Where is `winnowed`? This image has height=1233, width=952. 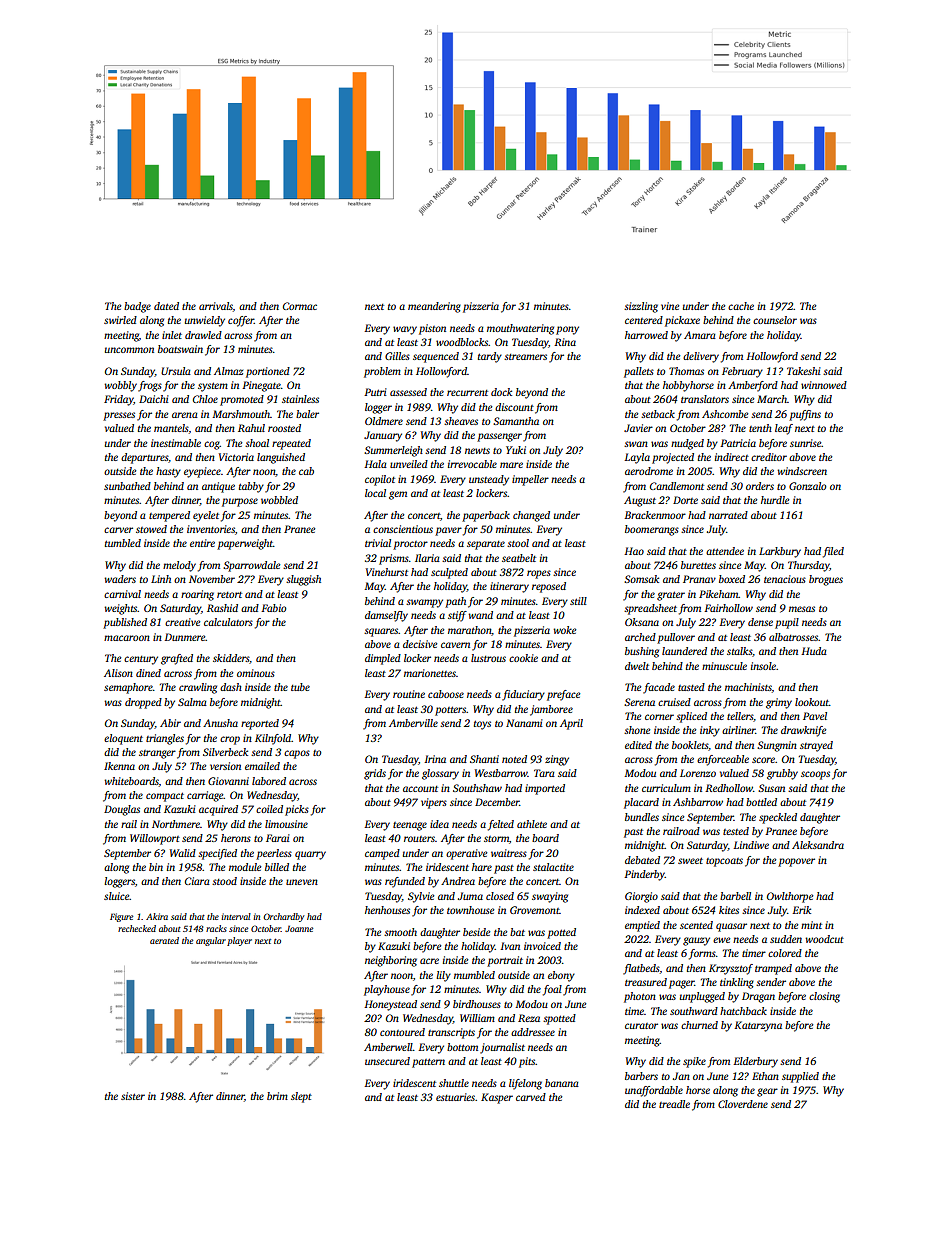 winnowed is located at coordinates (824, 385).
